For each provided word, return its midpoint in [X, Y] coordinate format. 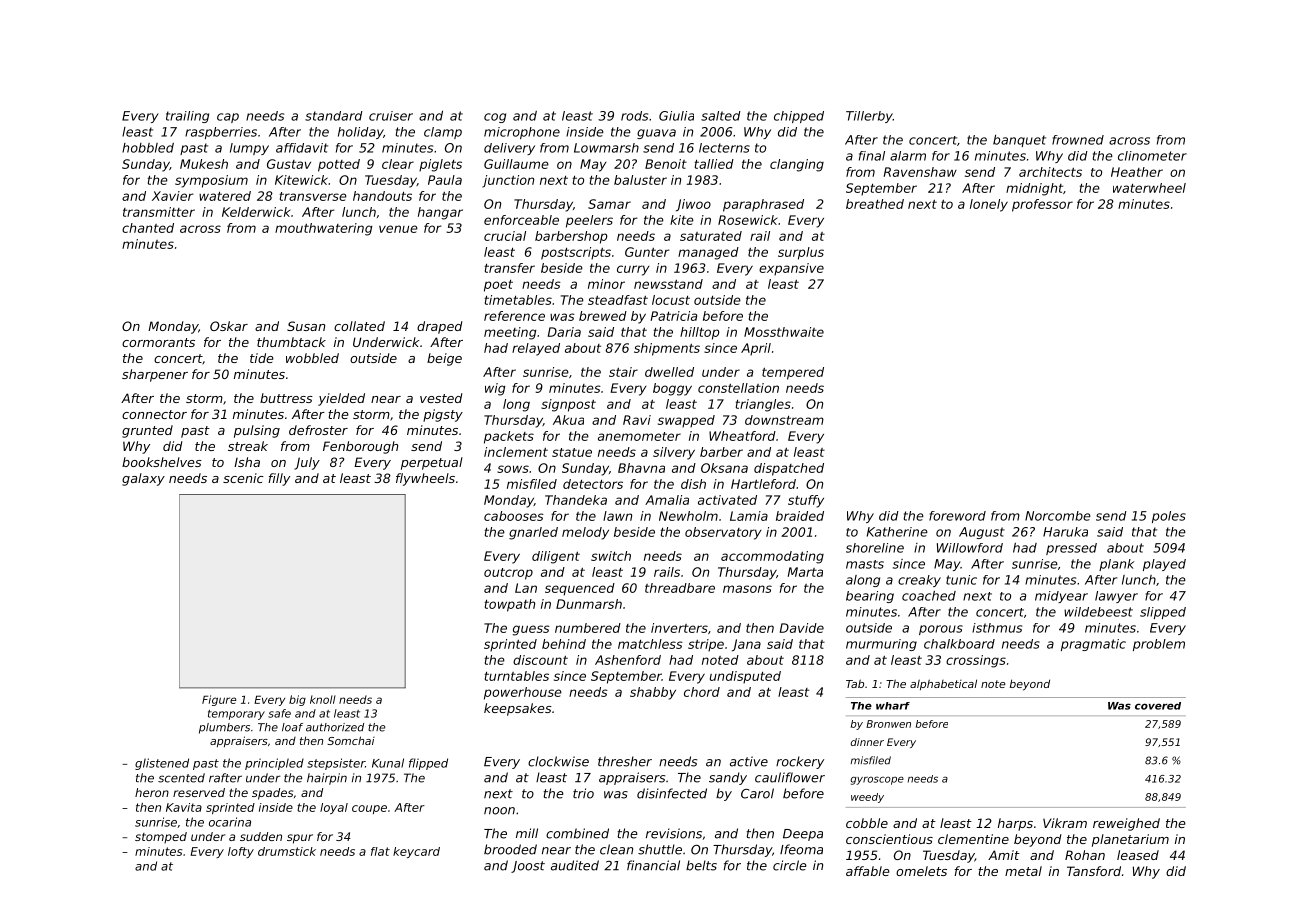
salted [721, 116]
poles [1169, 517]
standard [334, 116]
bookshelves [162, 462]
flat [380, 851]
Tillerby [869, 117]
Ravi [637, 420]
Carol [757, 793]
